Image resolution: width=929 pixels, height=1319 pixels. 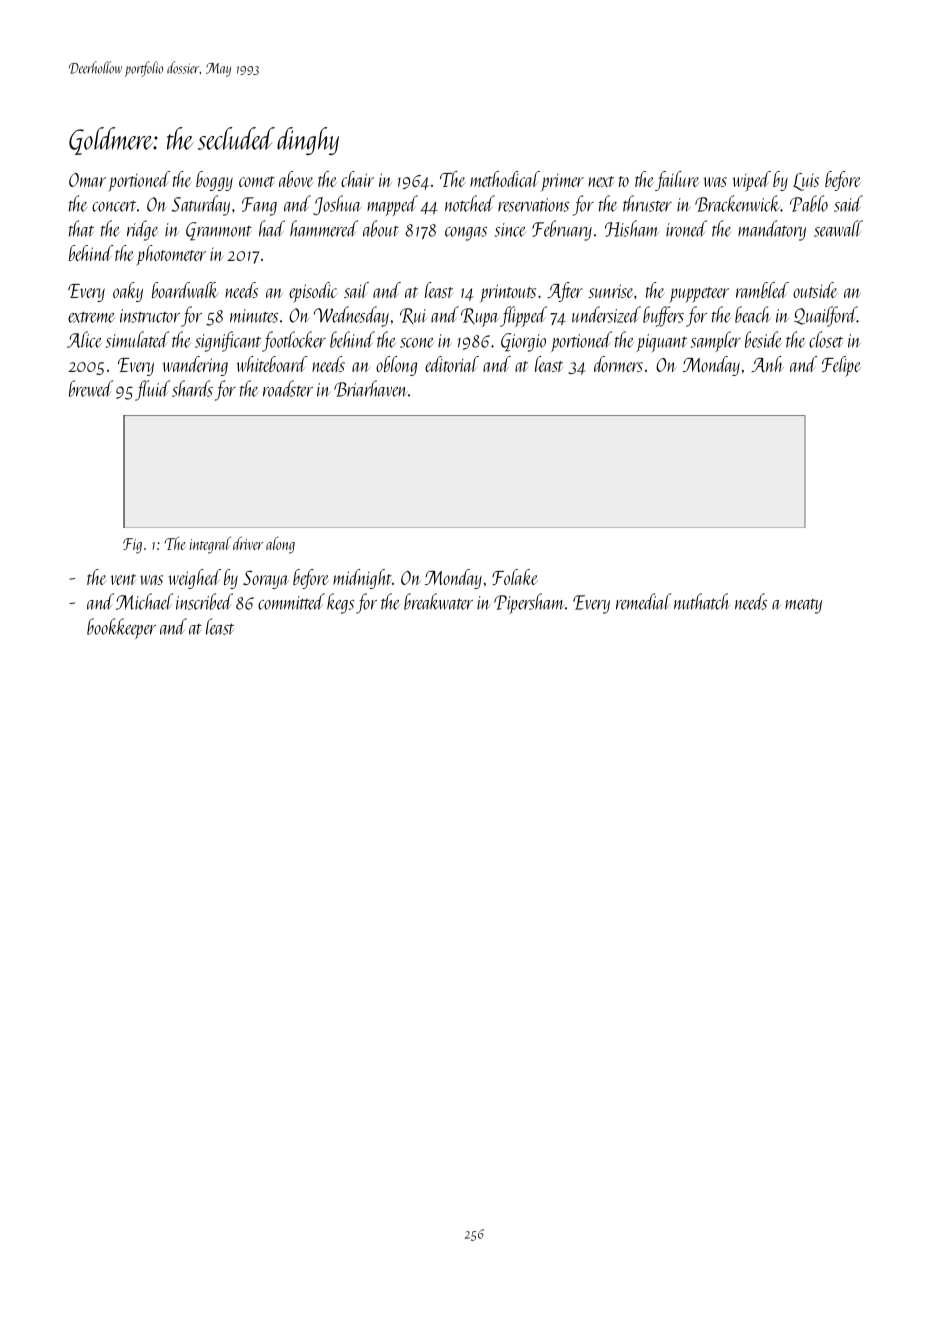 What do you see at coordinates (171, 255) in the page?
I see `photometer` at bounding box center [171, 255].
